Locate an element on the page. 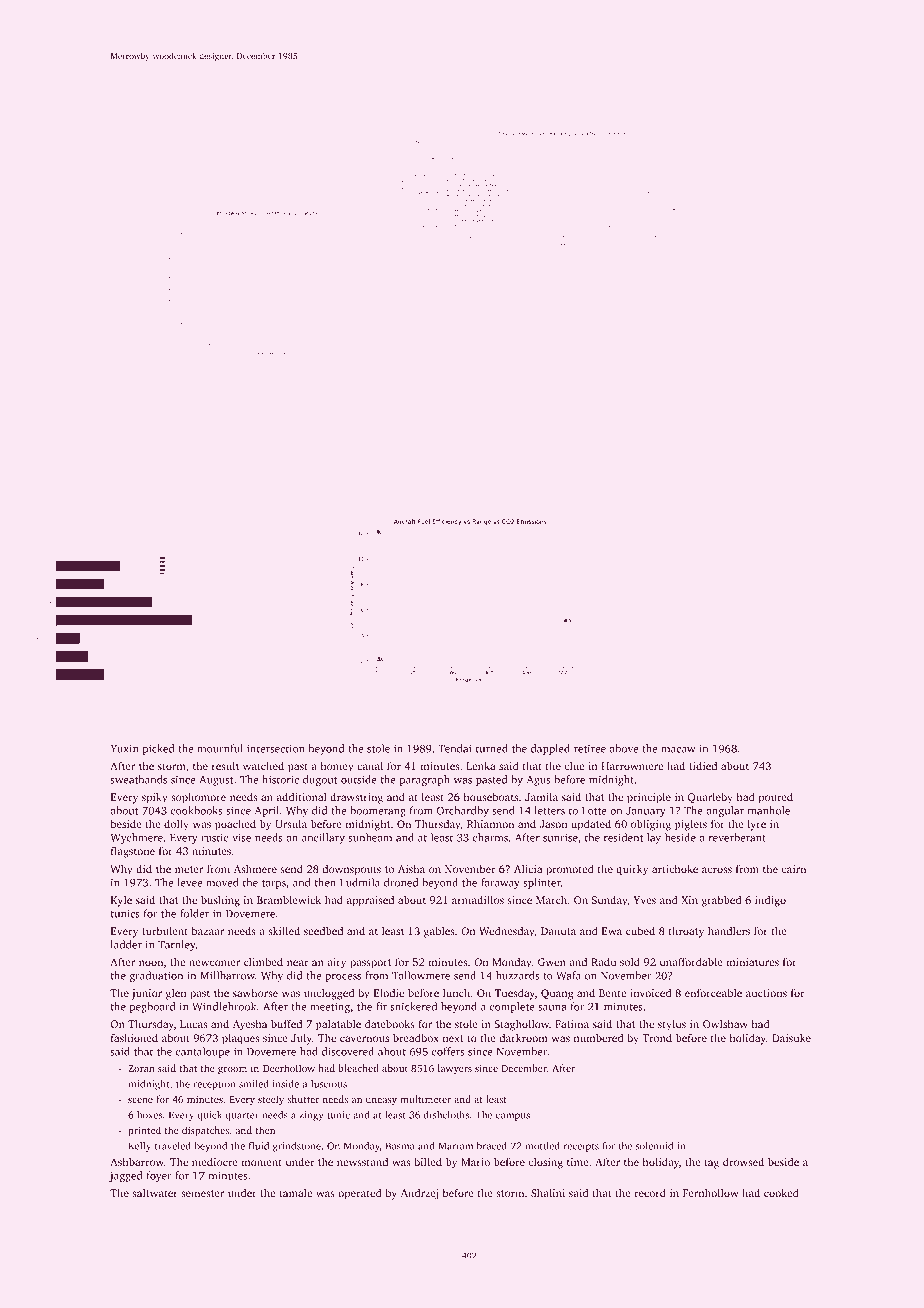 Image resolution: width=924 pixels, height=1308 pixels. reverberant is located at coordinates (737, 837).
